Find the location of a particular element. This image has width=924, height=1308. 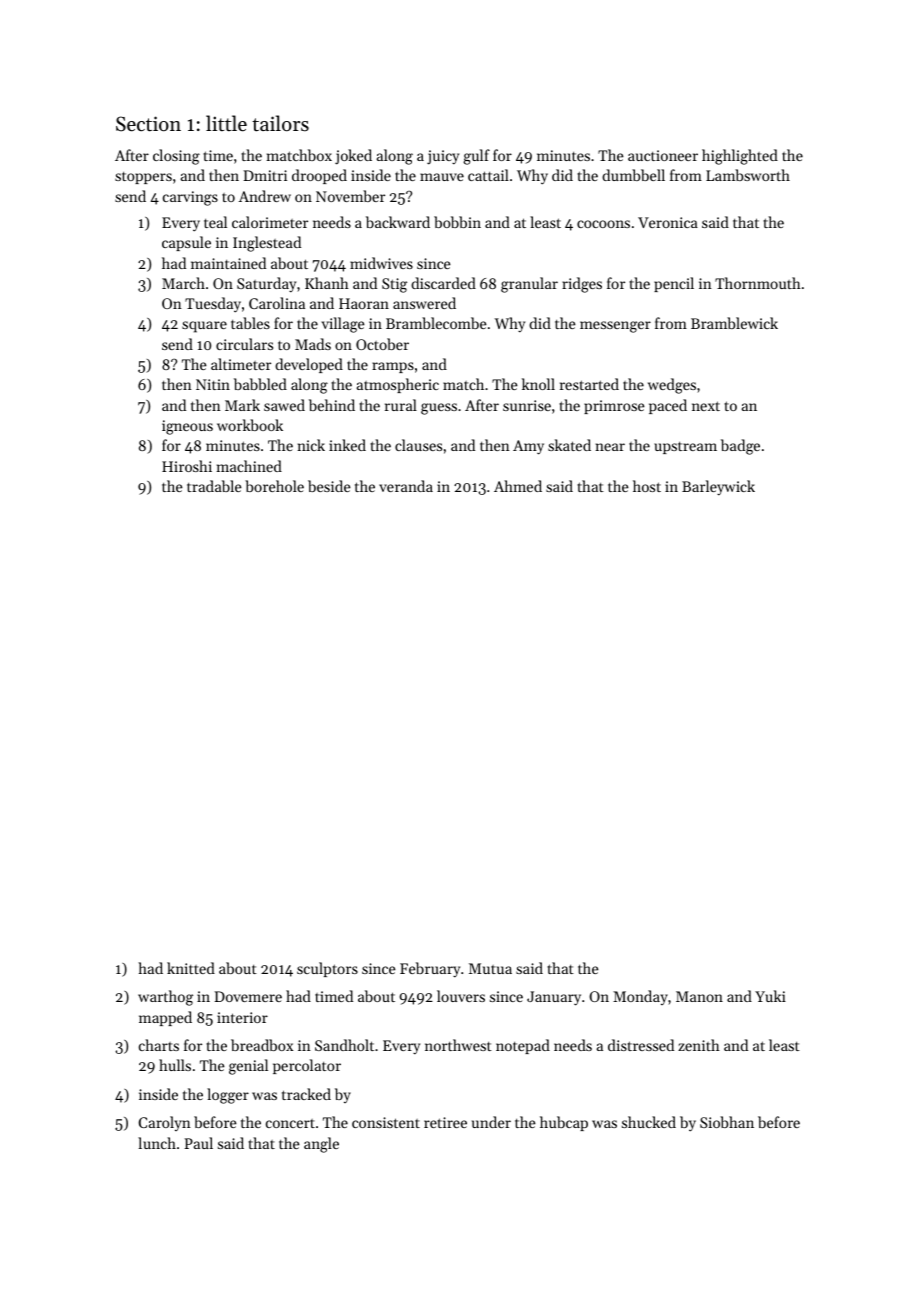

February is located at coordinates (430, 969).
